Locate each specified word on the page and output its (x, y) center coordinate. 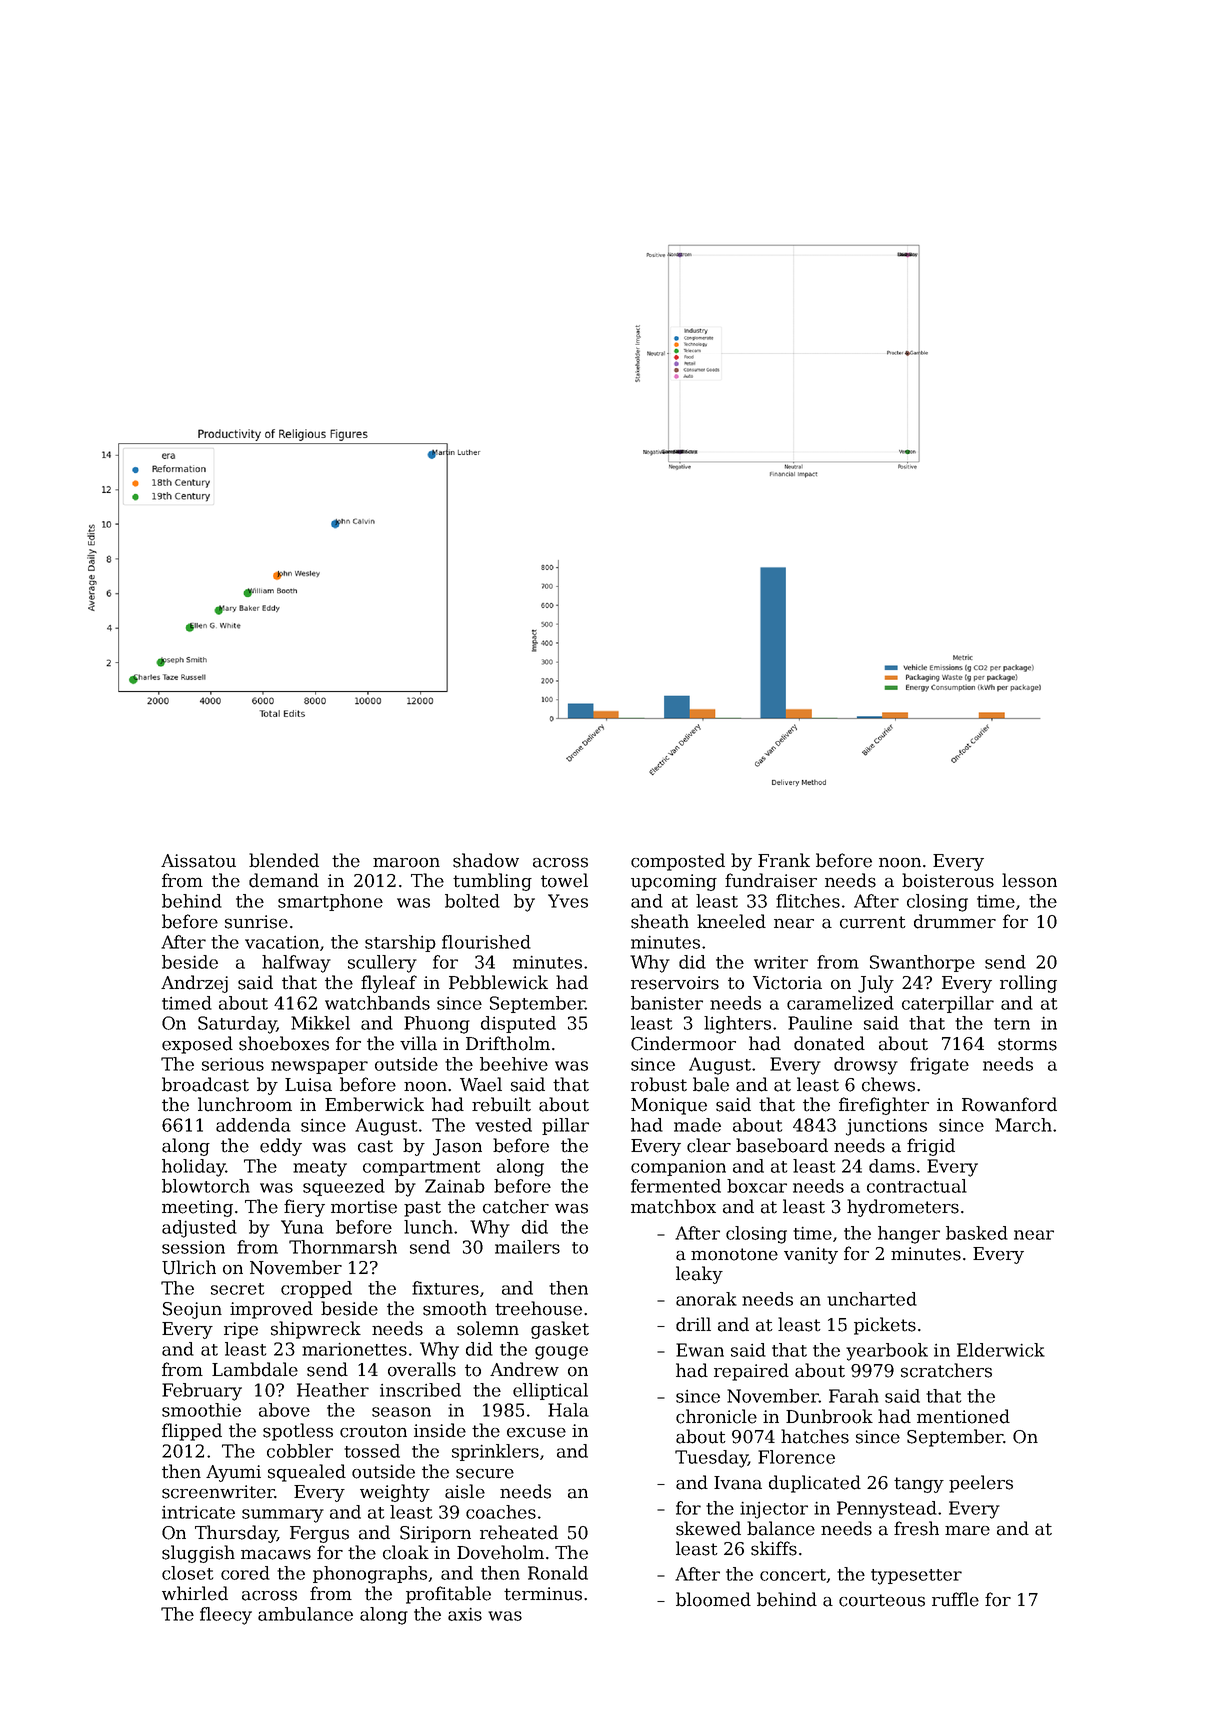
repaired (751, 1372)
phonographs (370, 1575)
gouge (561, 1353)
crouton (373, 1431)
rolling (1028, 984)
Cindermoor (683, 1043)
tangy (919, 1485)
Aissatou (198, 861)
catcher (516, 1206)
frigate (939, 1066)
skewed (708, 1528)
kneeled (731, 921)
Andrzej (194, 984)
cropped (316, 1289)
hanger (909, 1235)
